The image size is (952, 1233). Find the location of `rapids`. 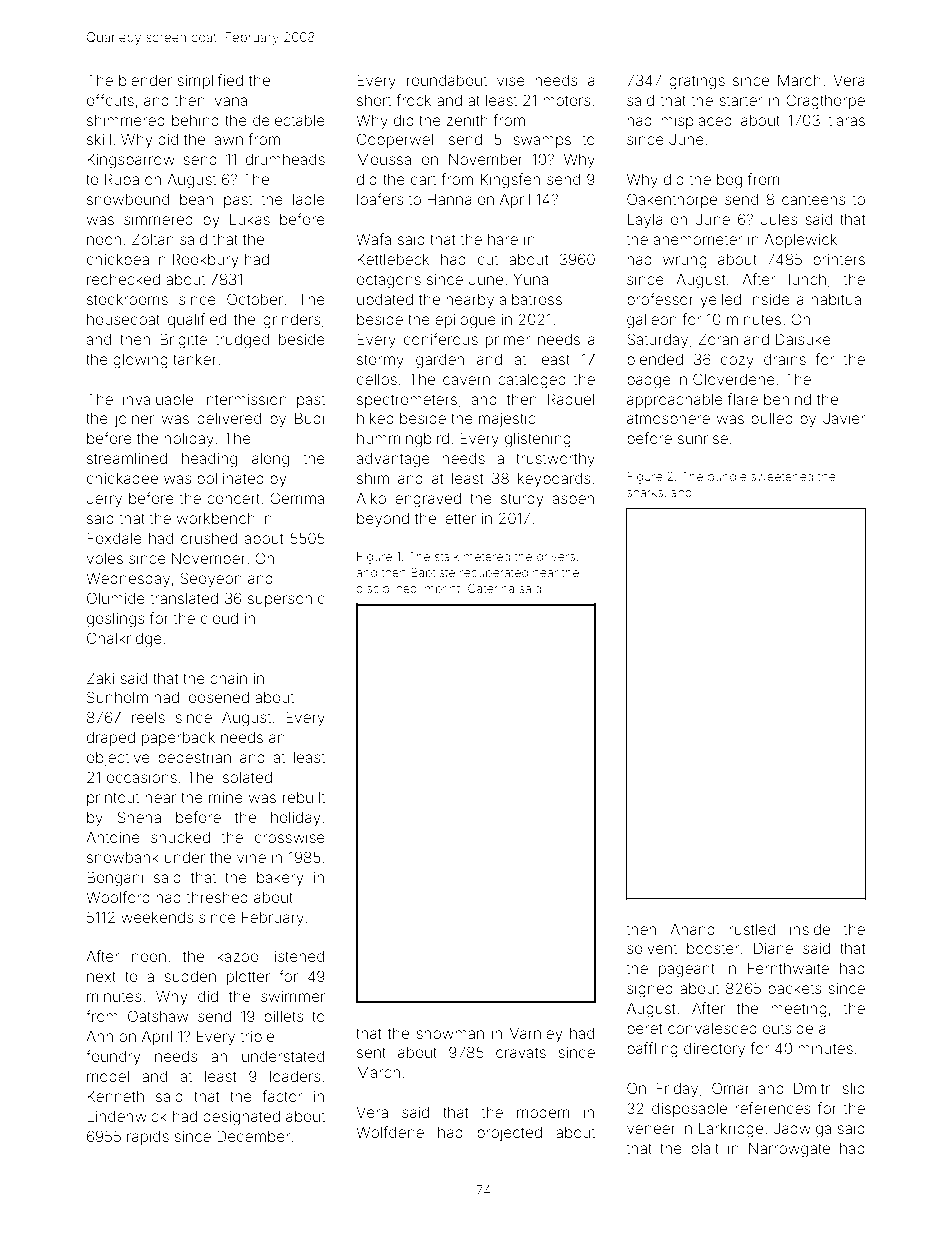

rapids is located at coordinates (148, 1138).
